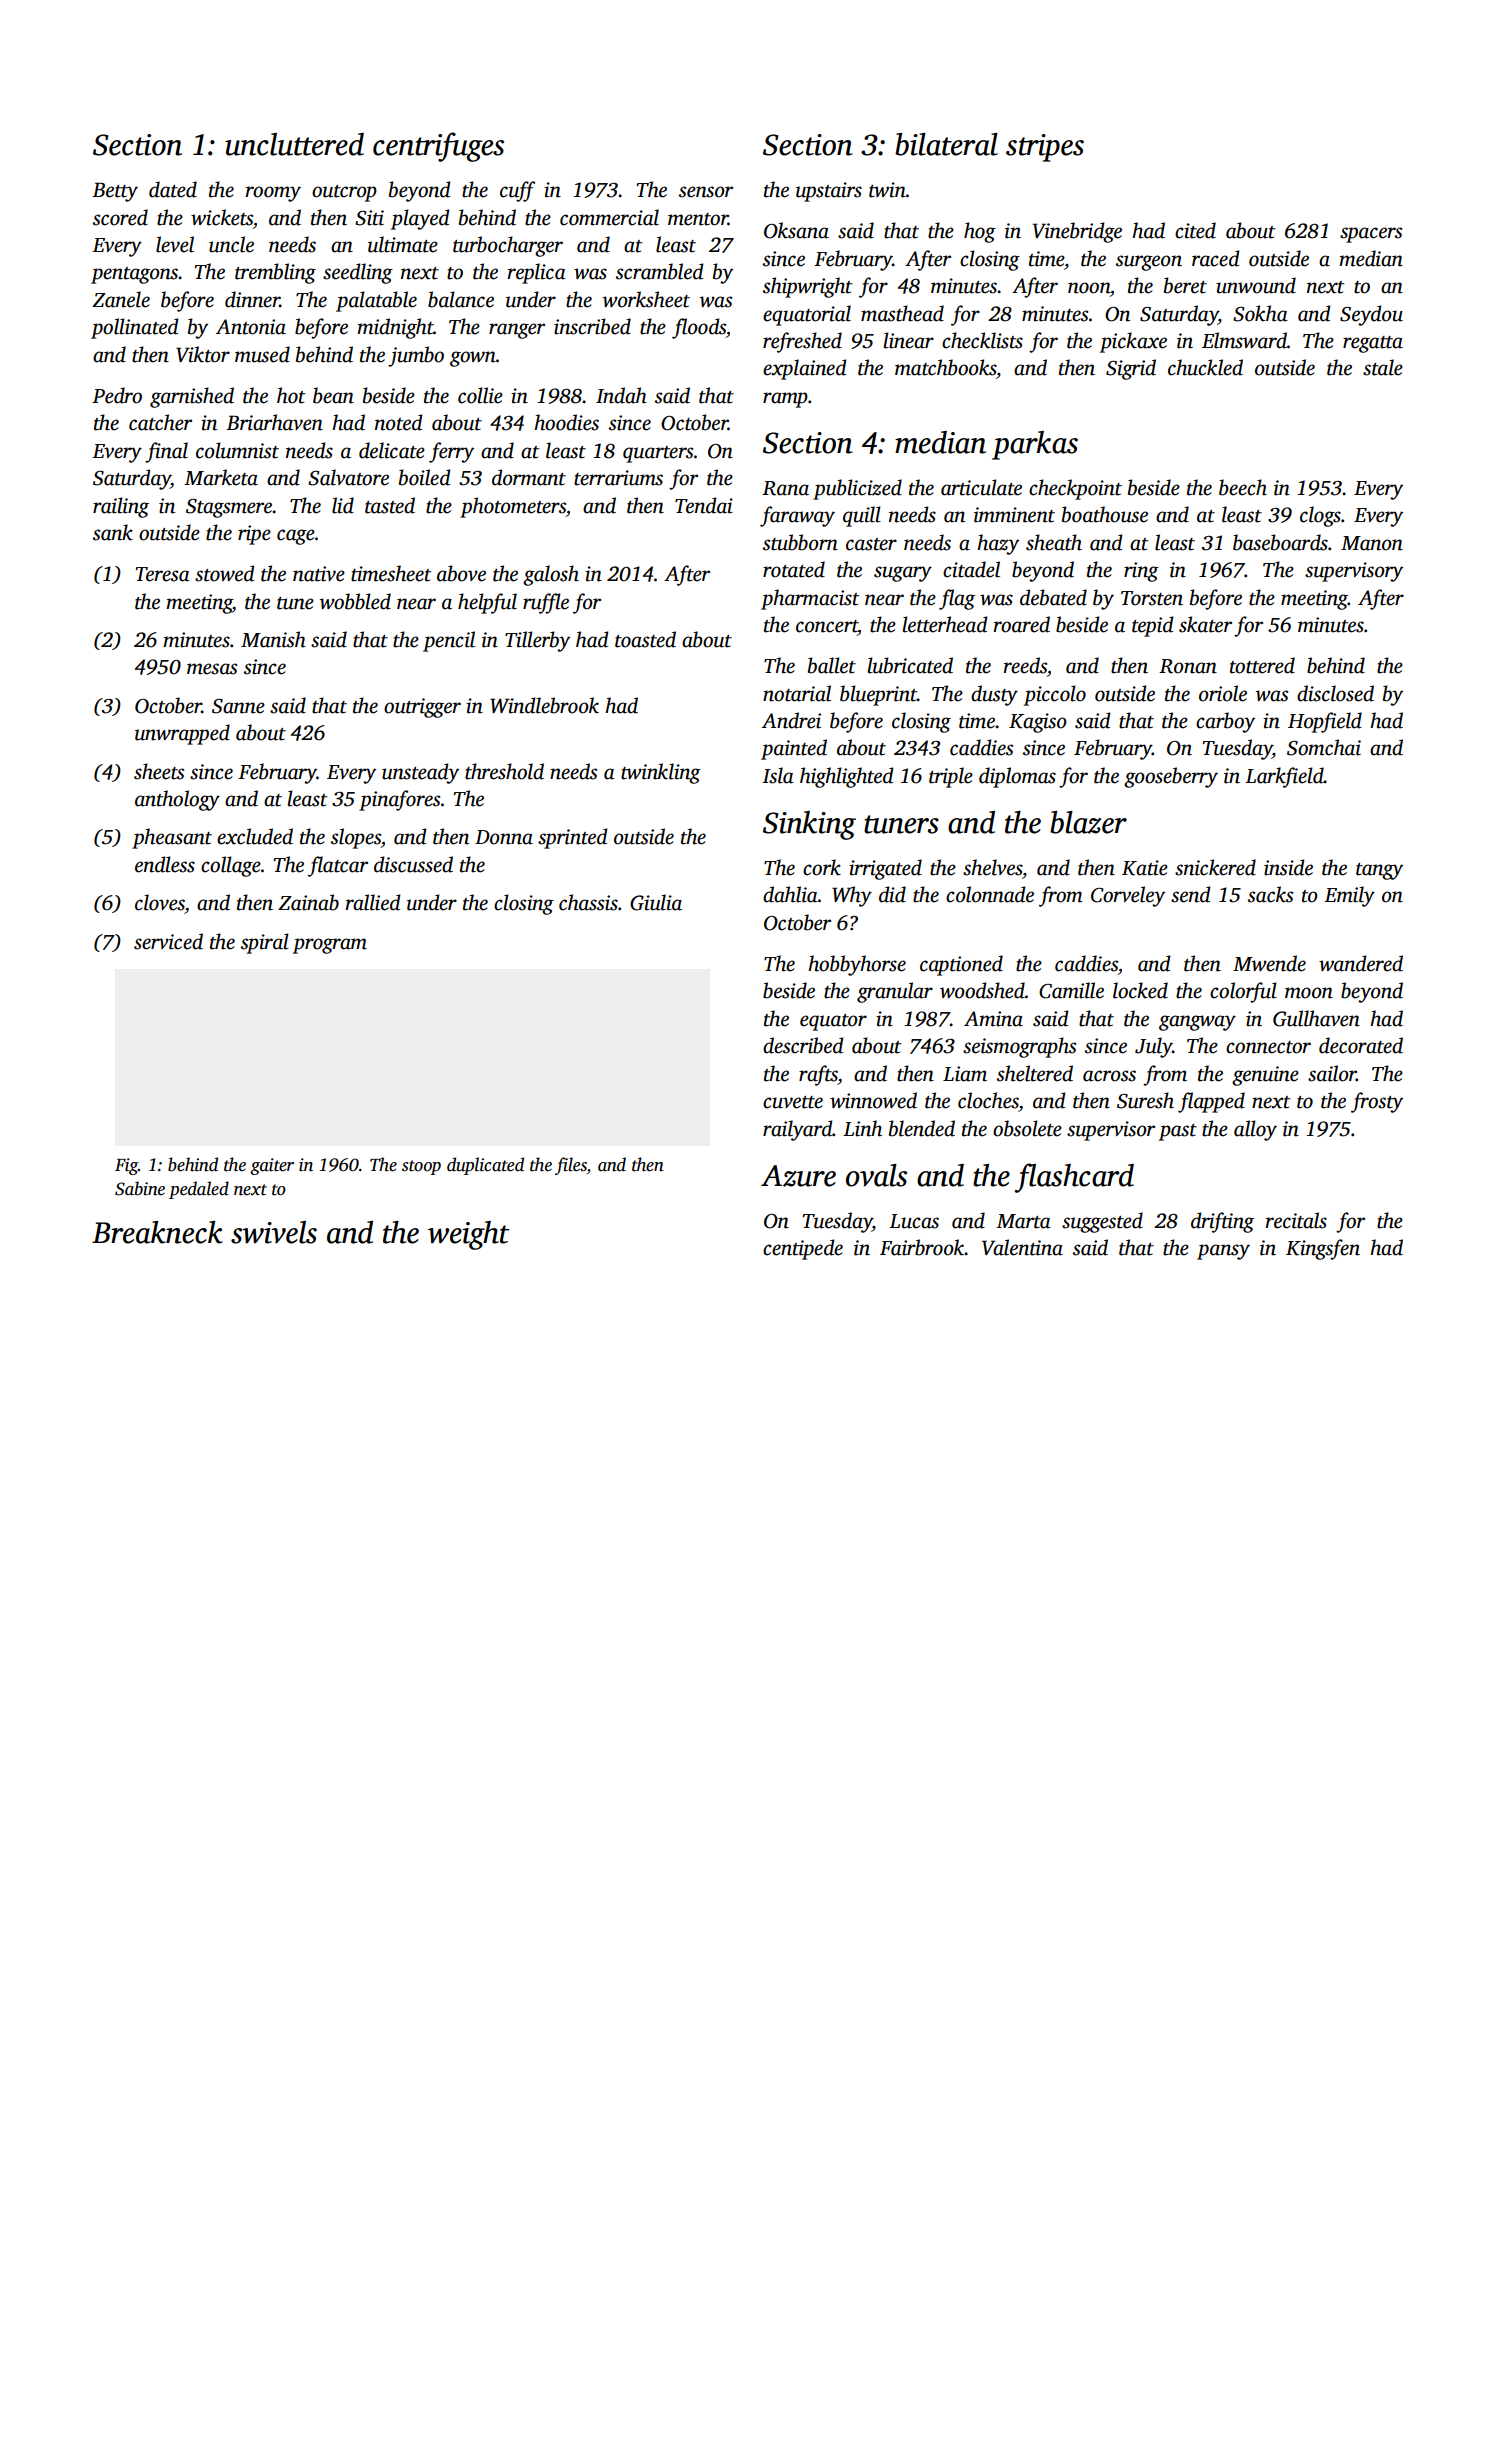 The image size is (1496, 2464). Describe the element at coordinates (797, 693) in the page. I see `notarial` at that location.
